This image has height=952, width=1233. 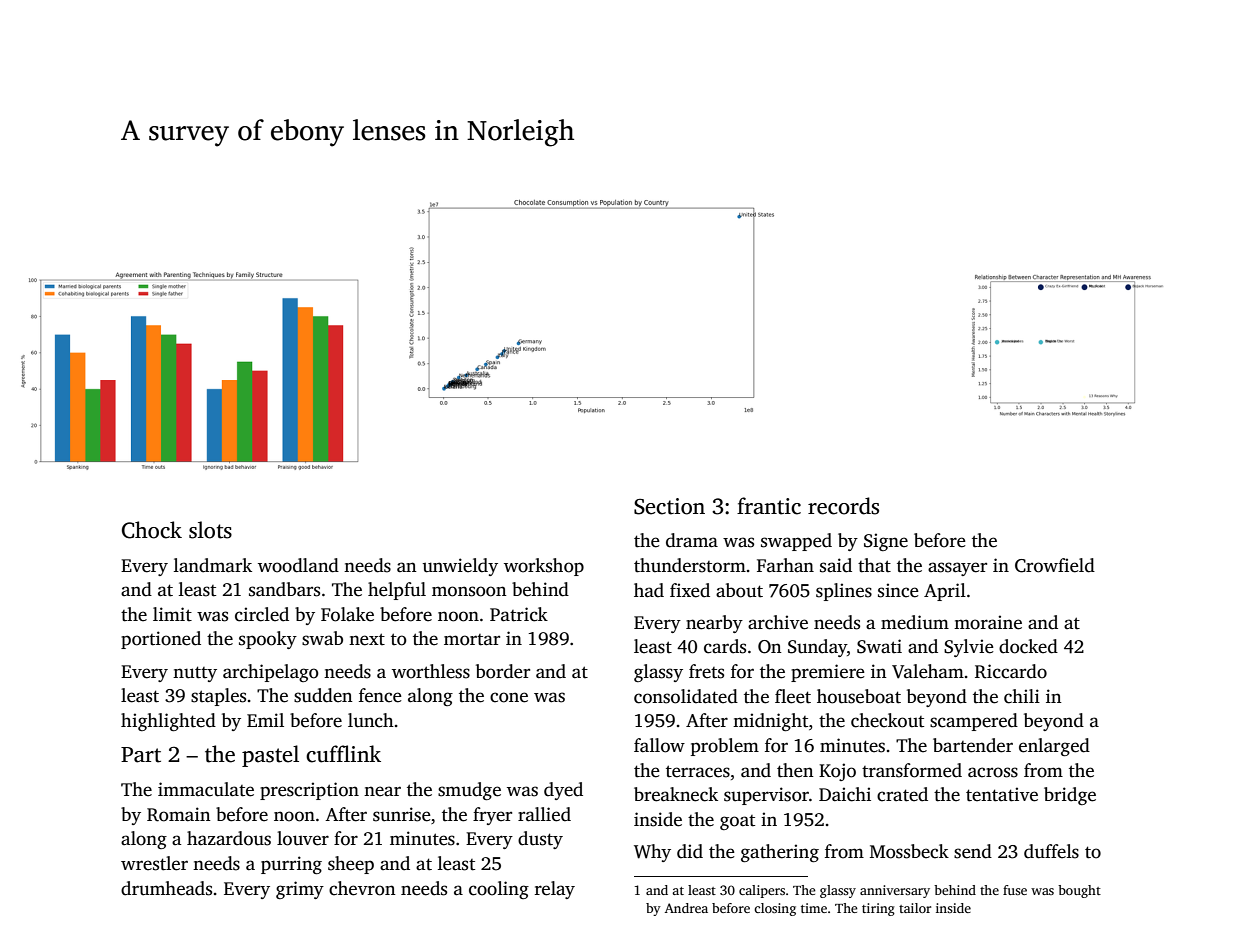 I want to click on Section, so click(x=669, y=506).
